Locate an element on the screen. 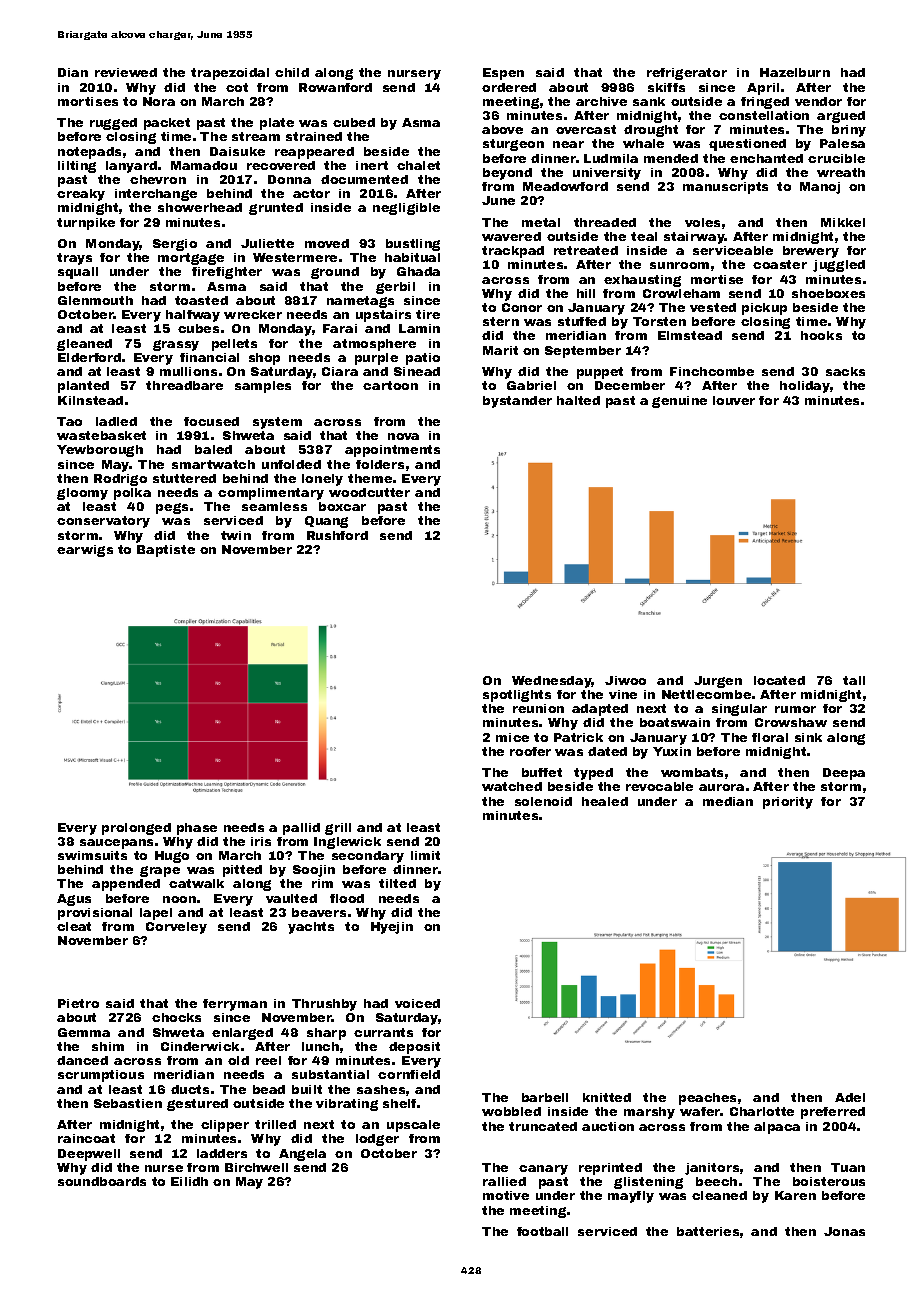 The height and width of the screenshot is (1308, 924). cartoon is located at coordinates (390, 385).
